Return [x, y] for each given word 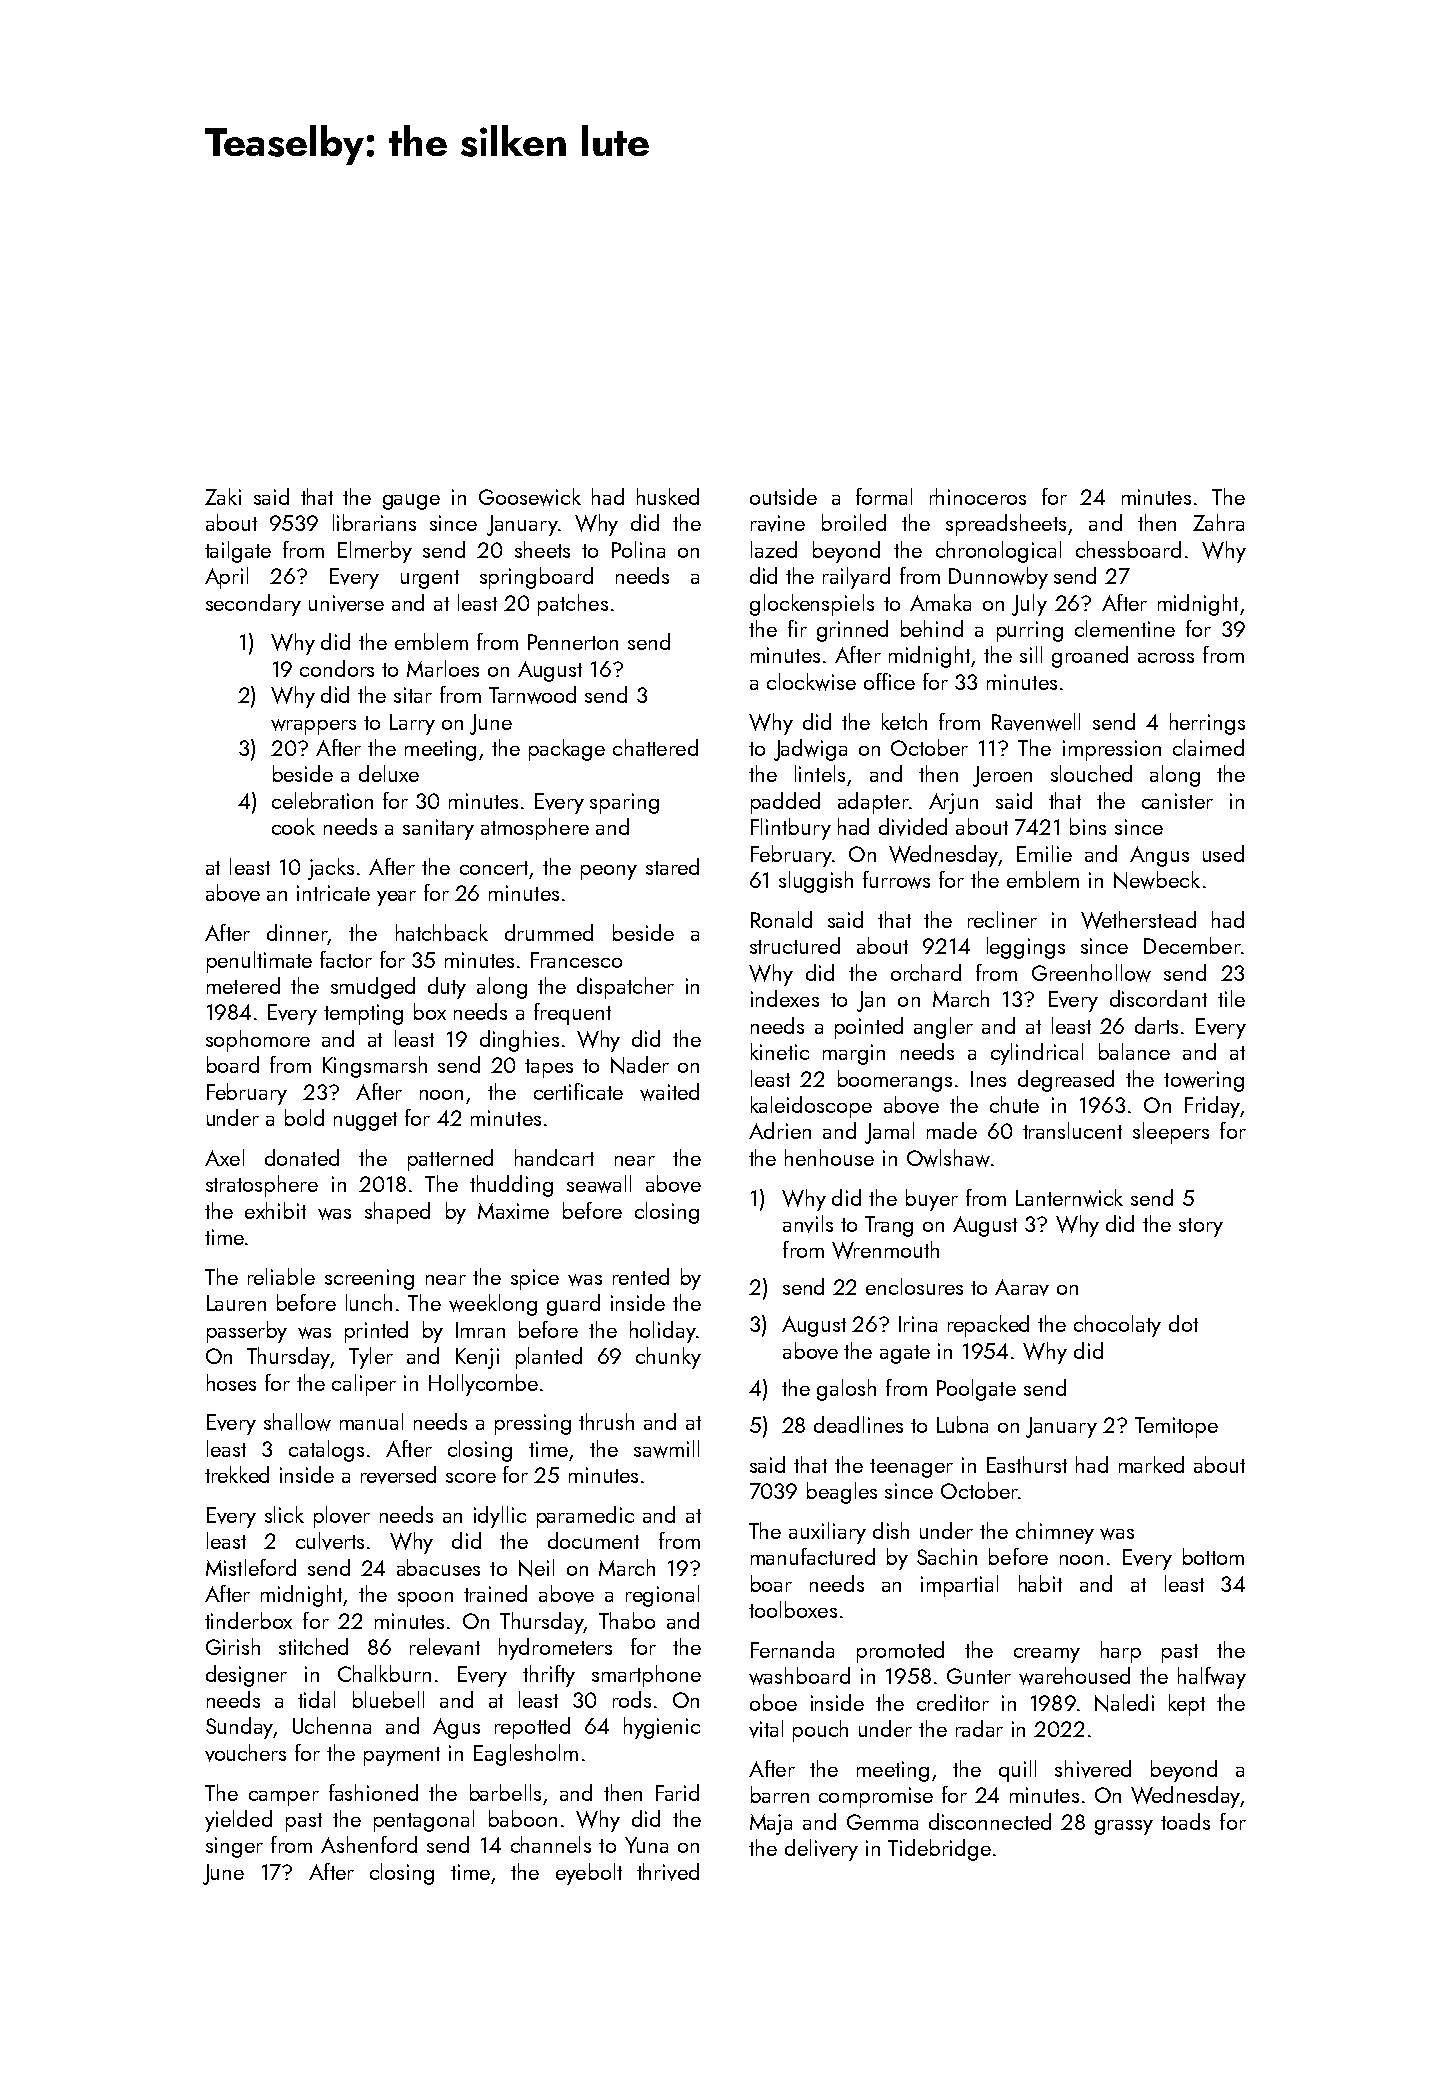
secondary [253, 605]
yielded [238, 1821]
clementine [1125, 628]
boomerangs [895, 1081]
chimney [1055, 1533]
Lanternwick [1069, 1198]
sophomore [258, 1041]
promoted [900, 1652]
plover [342, 1517]
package [567, 750]
